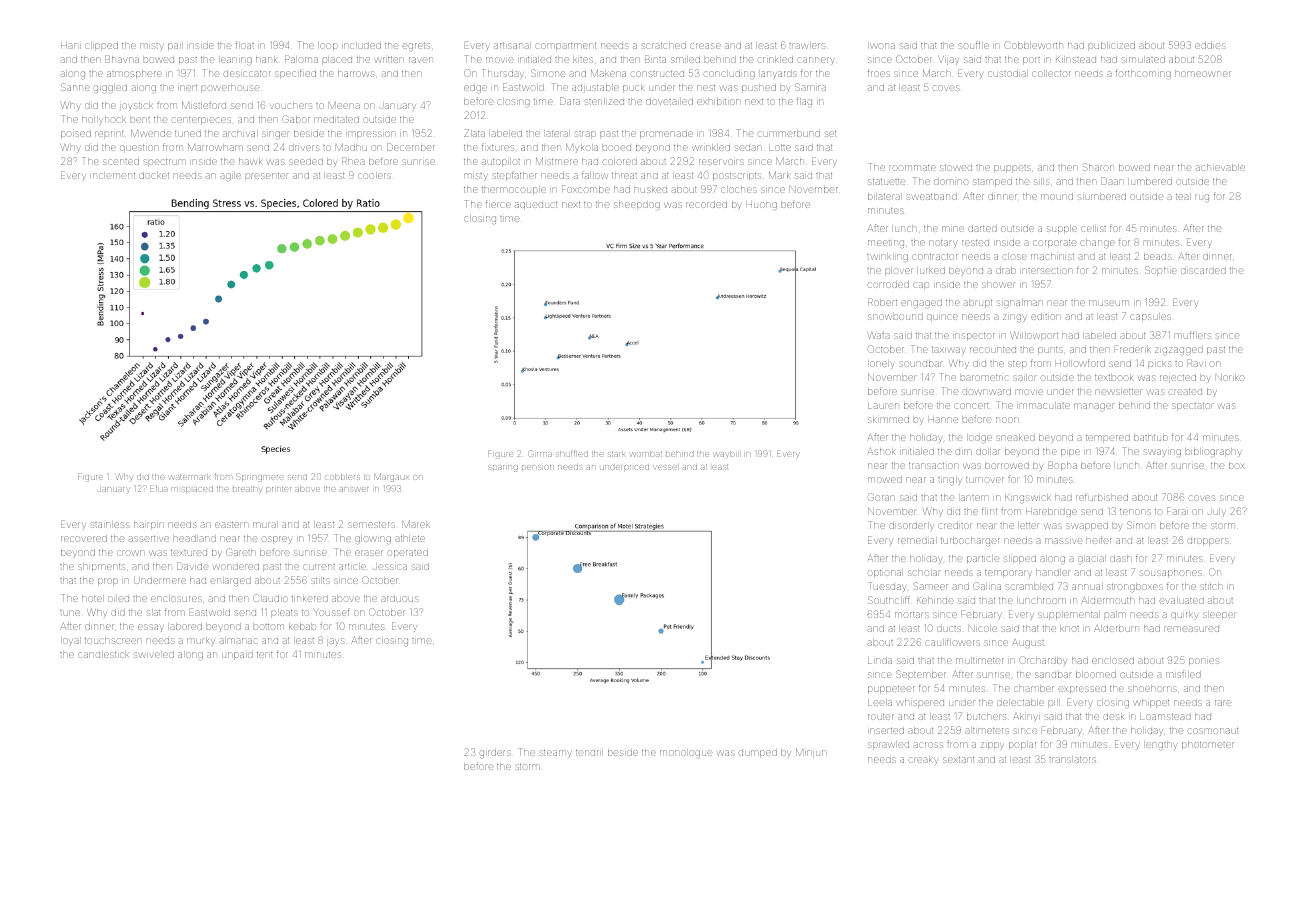 The height and width of the screenshot is (924, 1308). What do you see at coordinates (987, 586) in the screenshot?
I see `Galina` at bounding box center [987, 586].
